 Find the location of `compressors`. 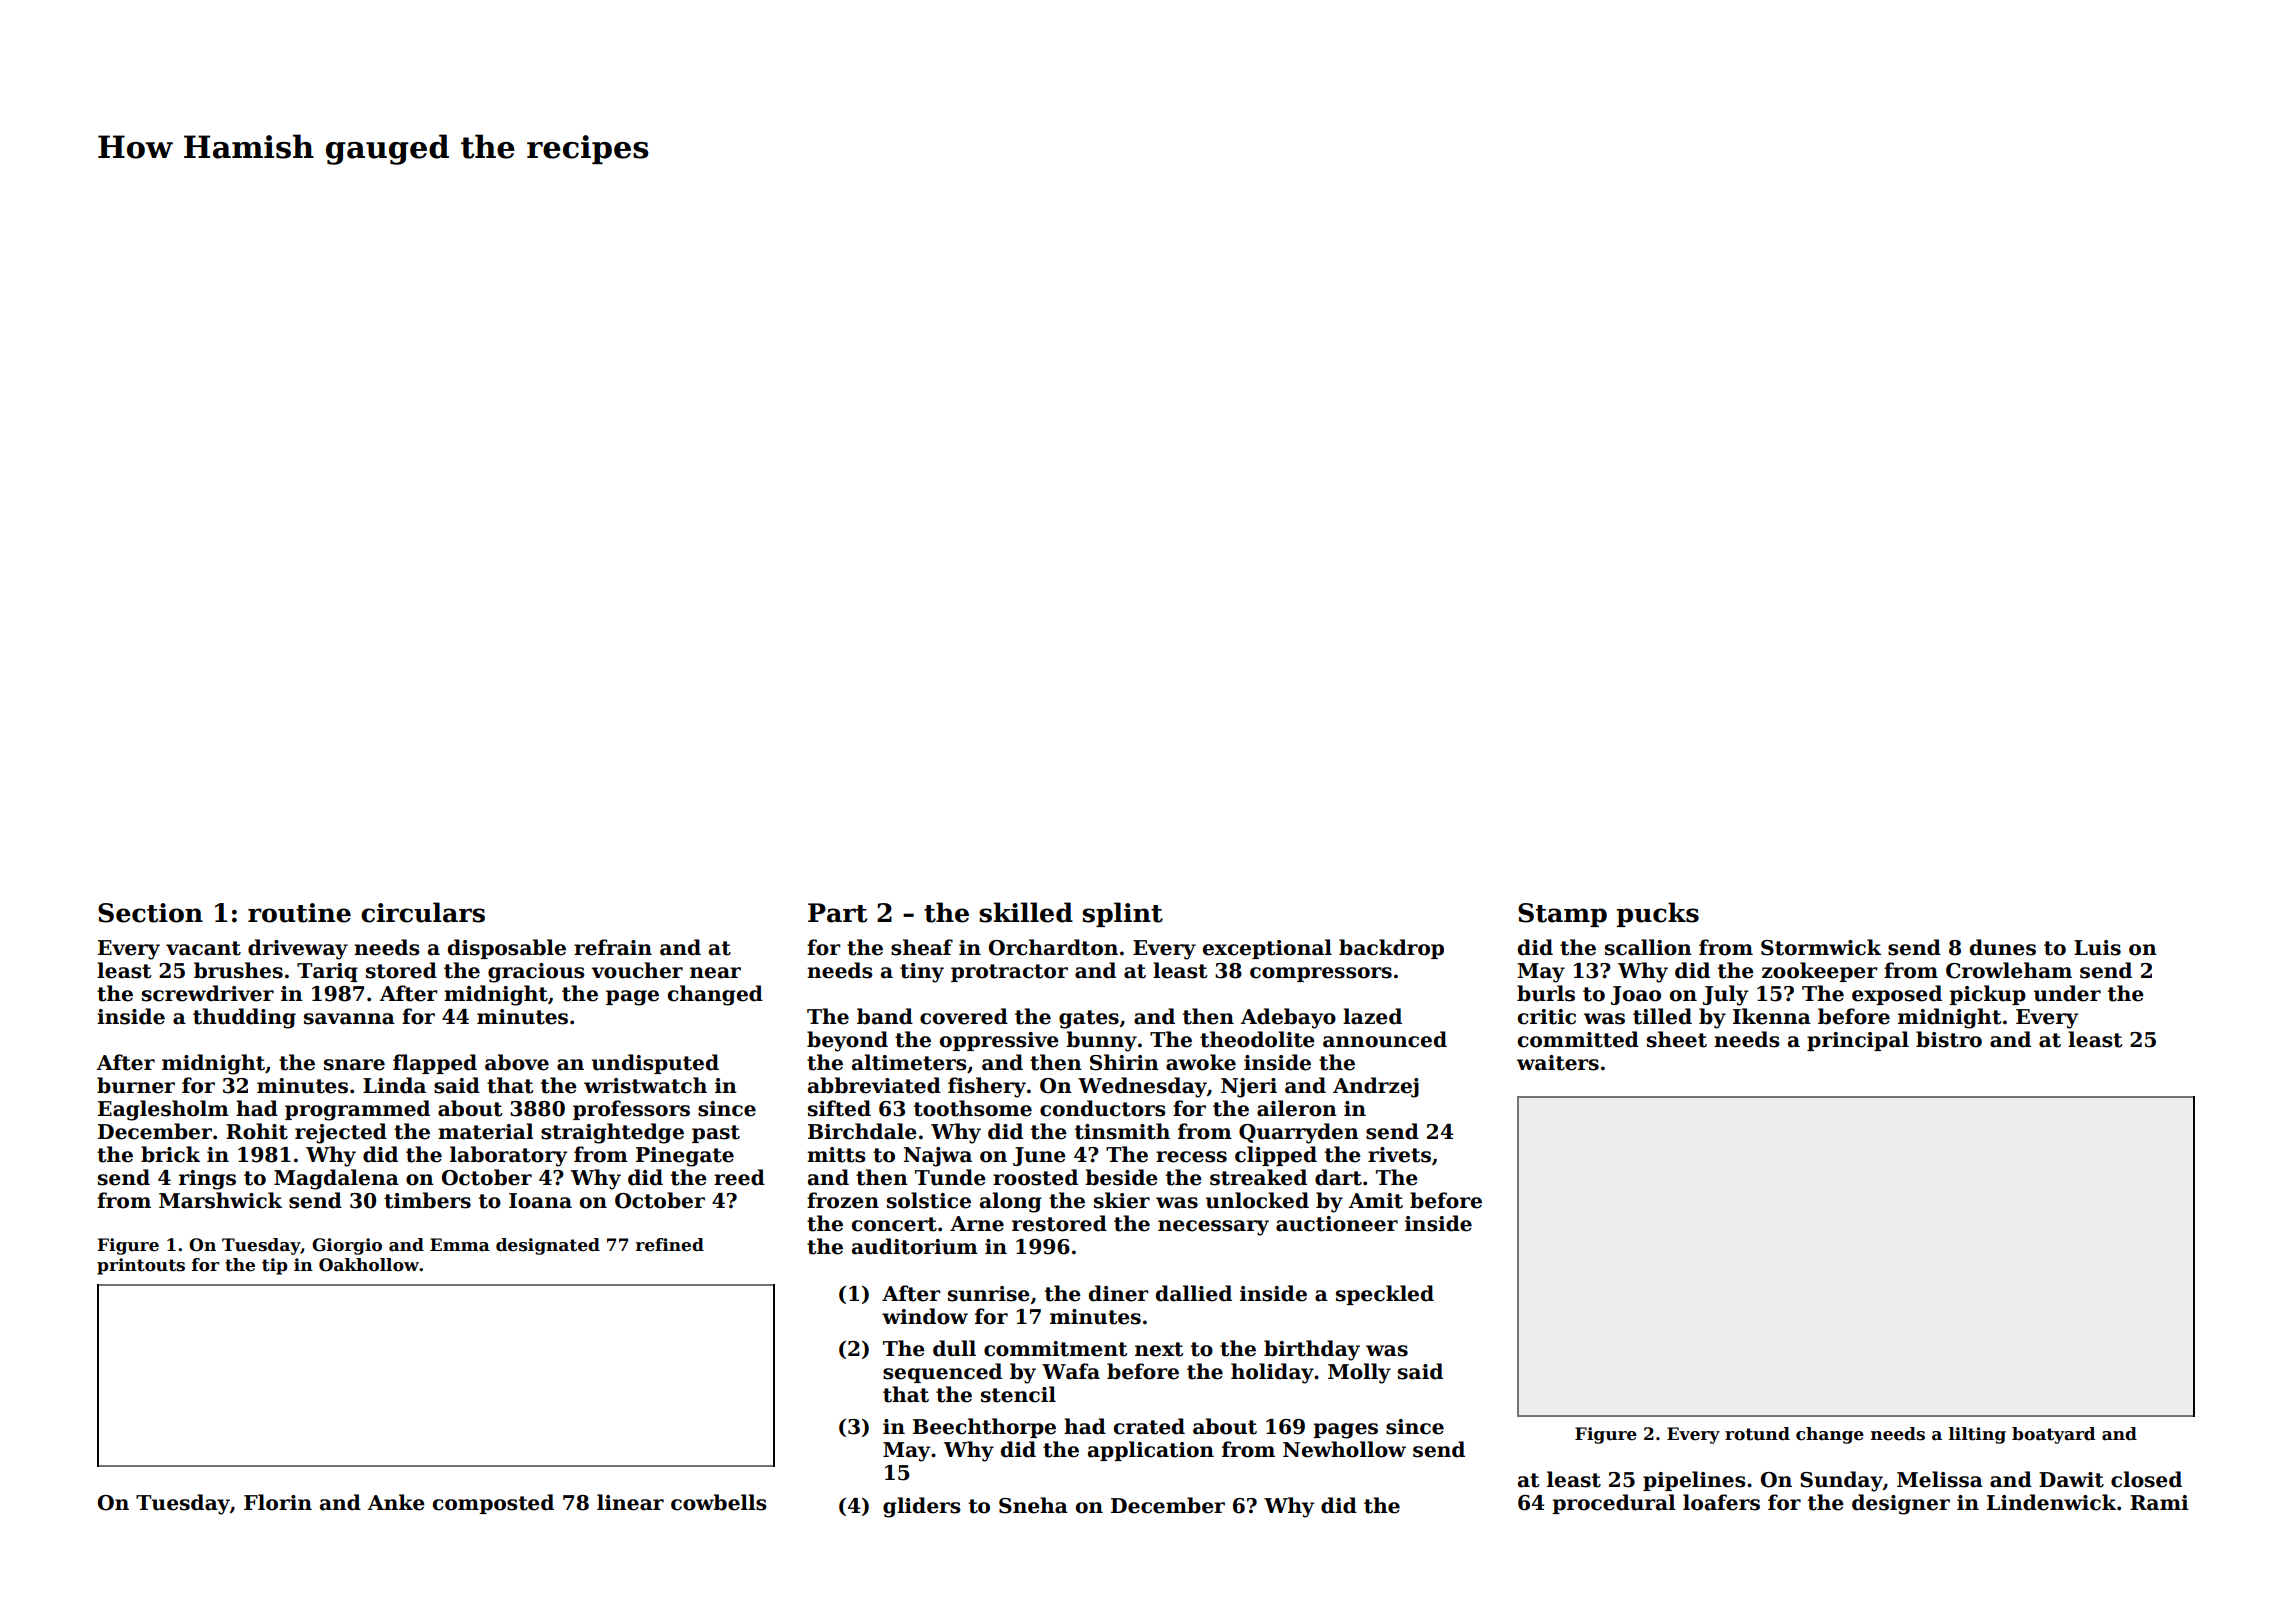

compressors is located at coordinates (1321, 974).
